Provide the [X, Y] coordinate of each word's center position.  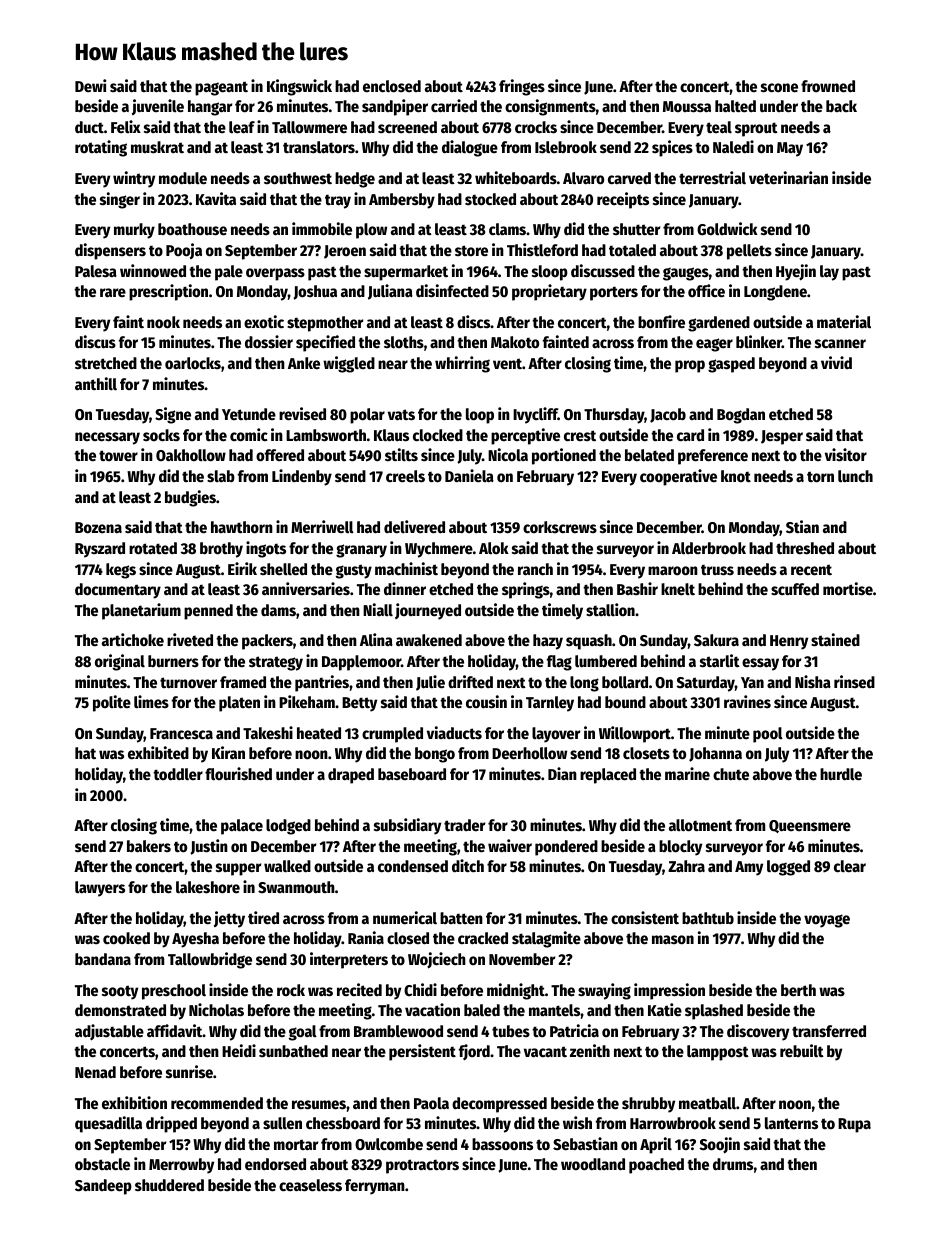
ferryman [375, 1187]
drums [733, 1164]
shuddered [169, 1185]
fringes [522, 87]
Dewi [90, 86]
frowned [828, 86]
